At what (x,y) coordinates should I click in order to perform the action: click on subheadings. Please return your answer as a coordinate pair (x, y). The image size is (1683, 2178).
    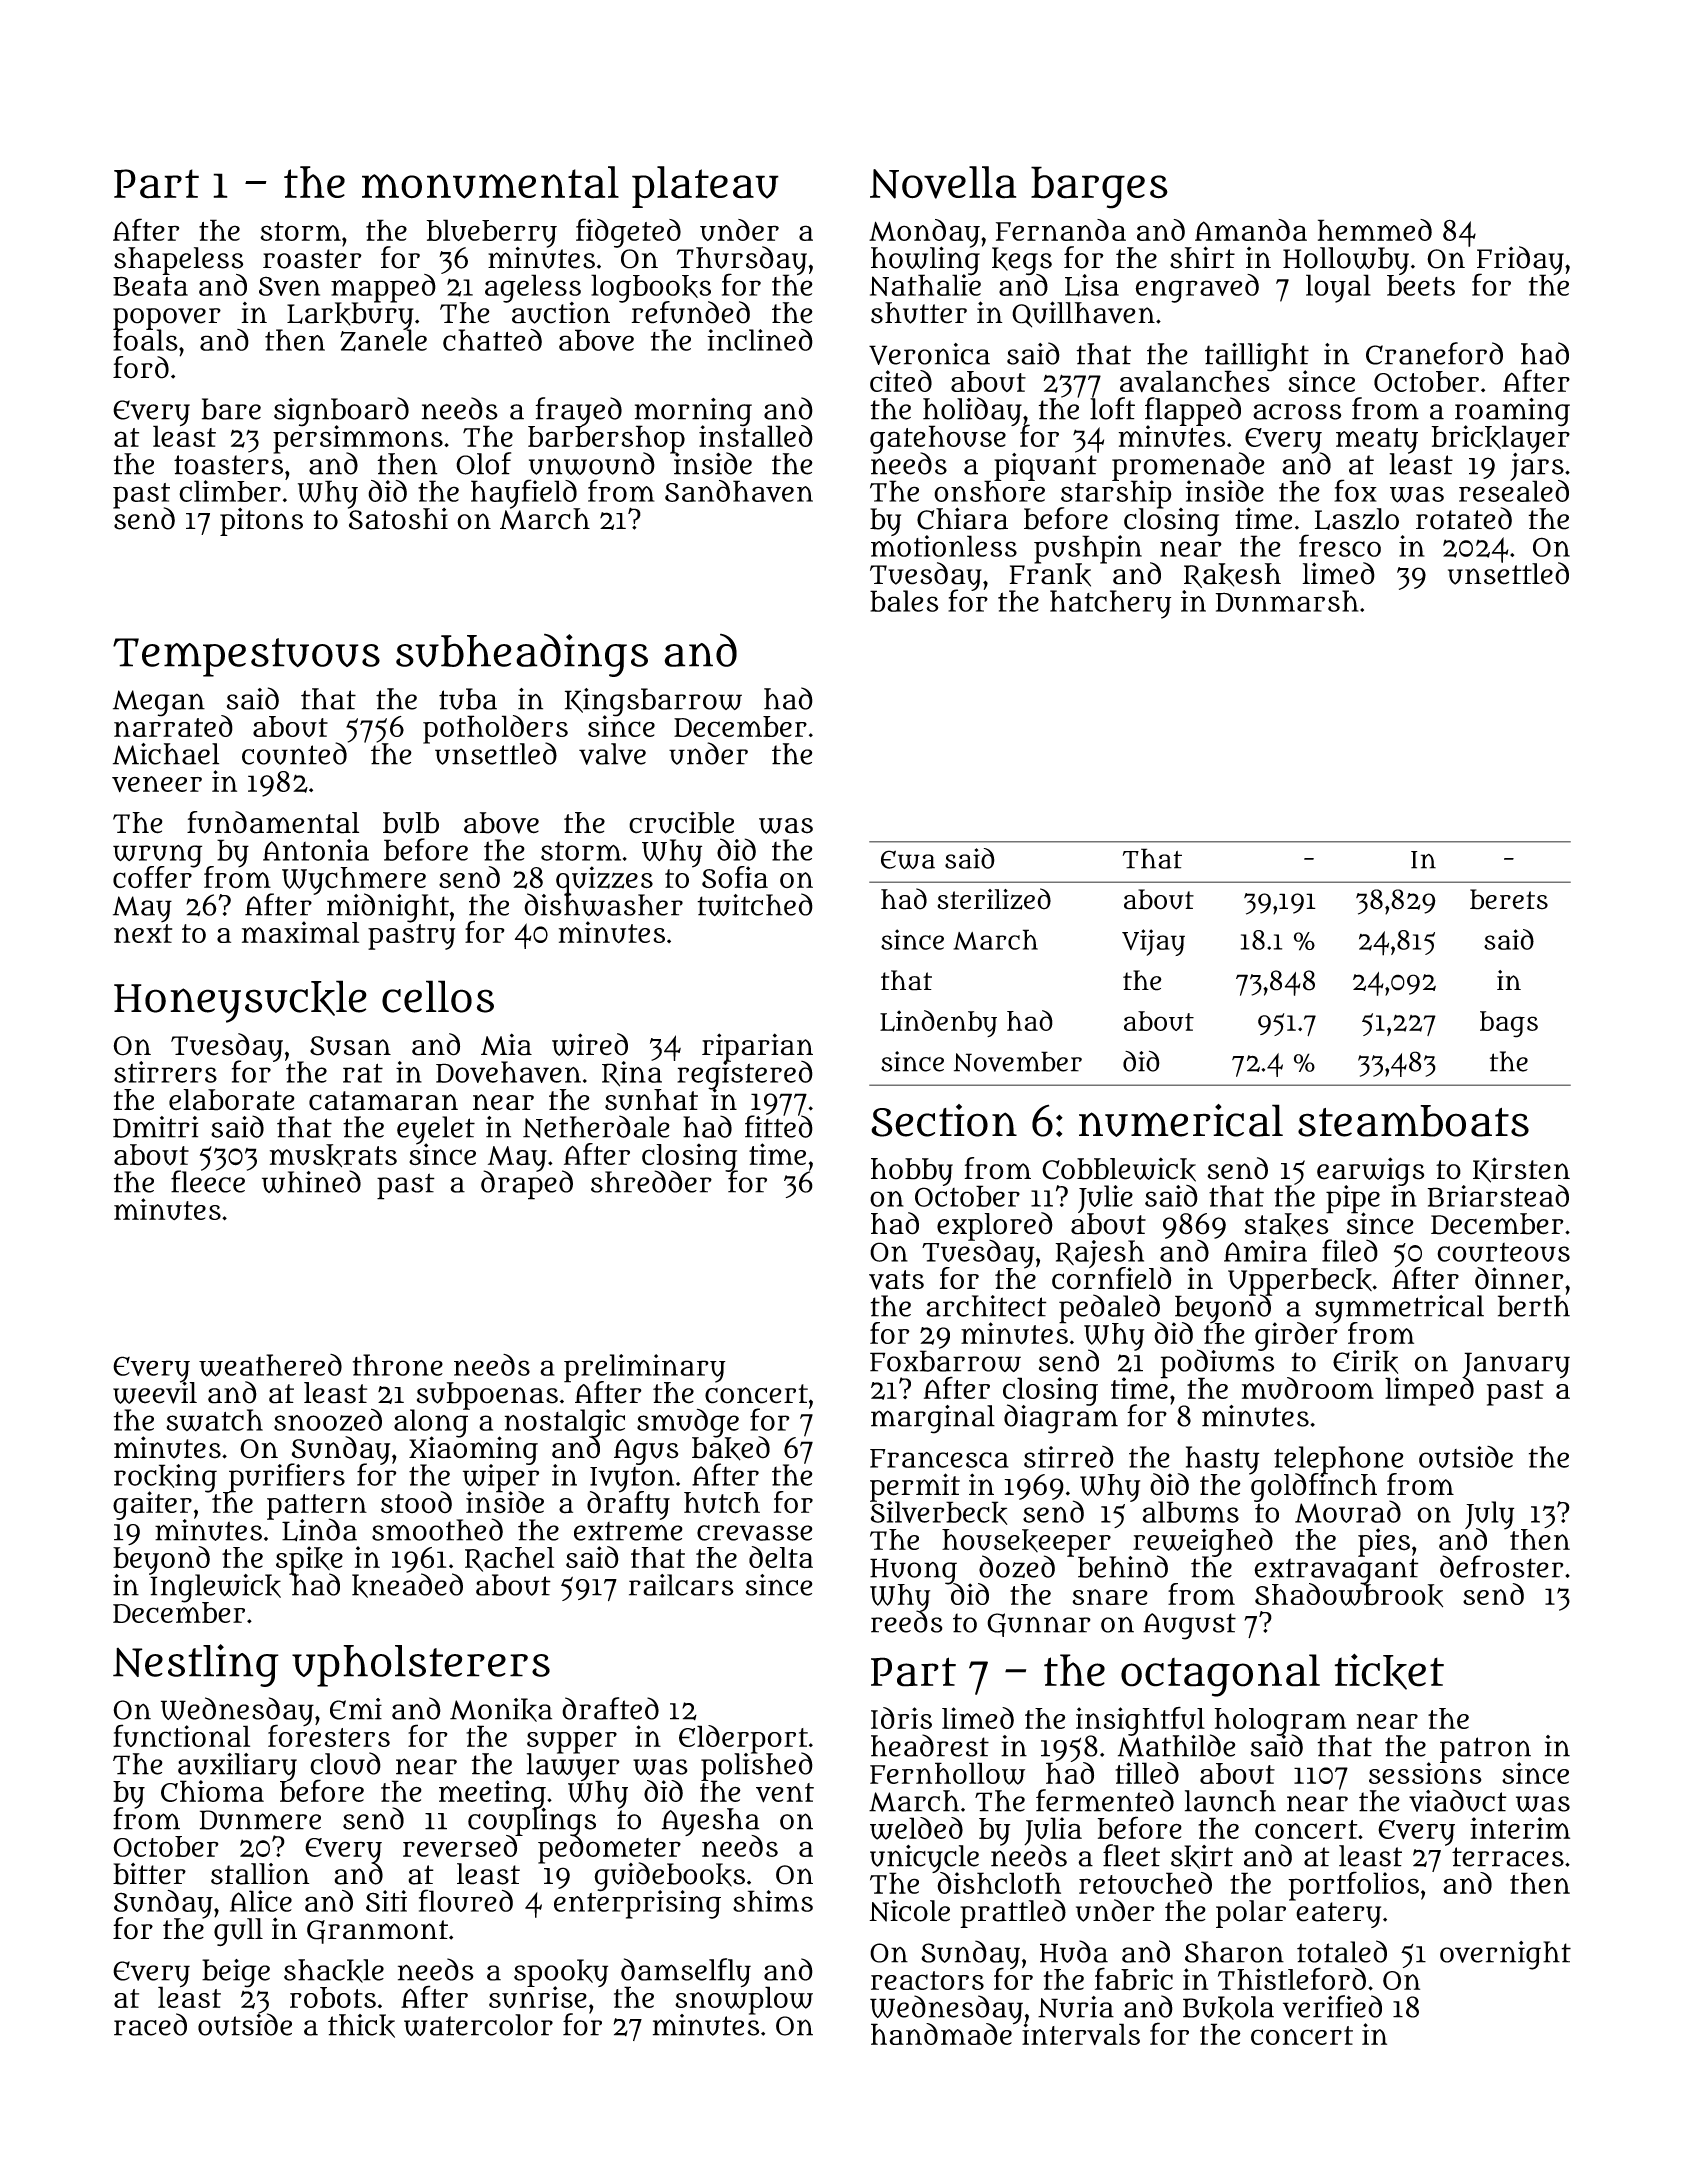
    Looking at the image, I should click on (522, 655).
